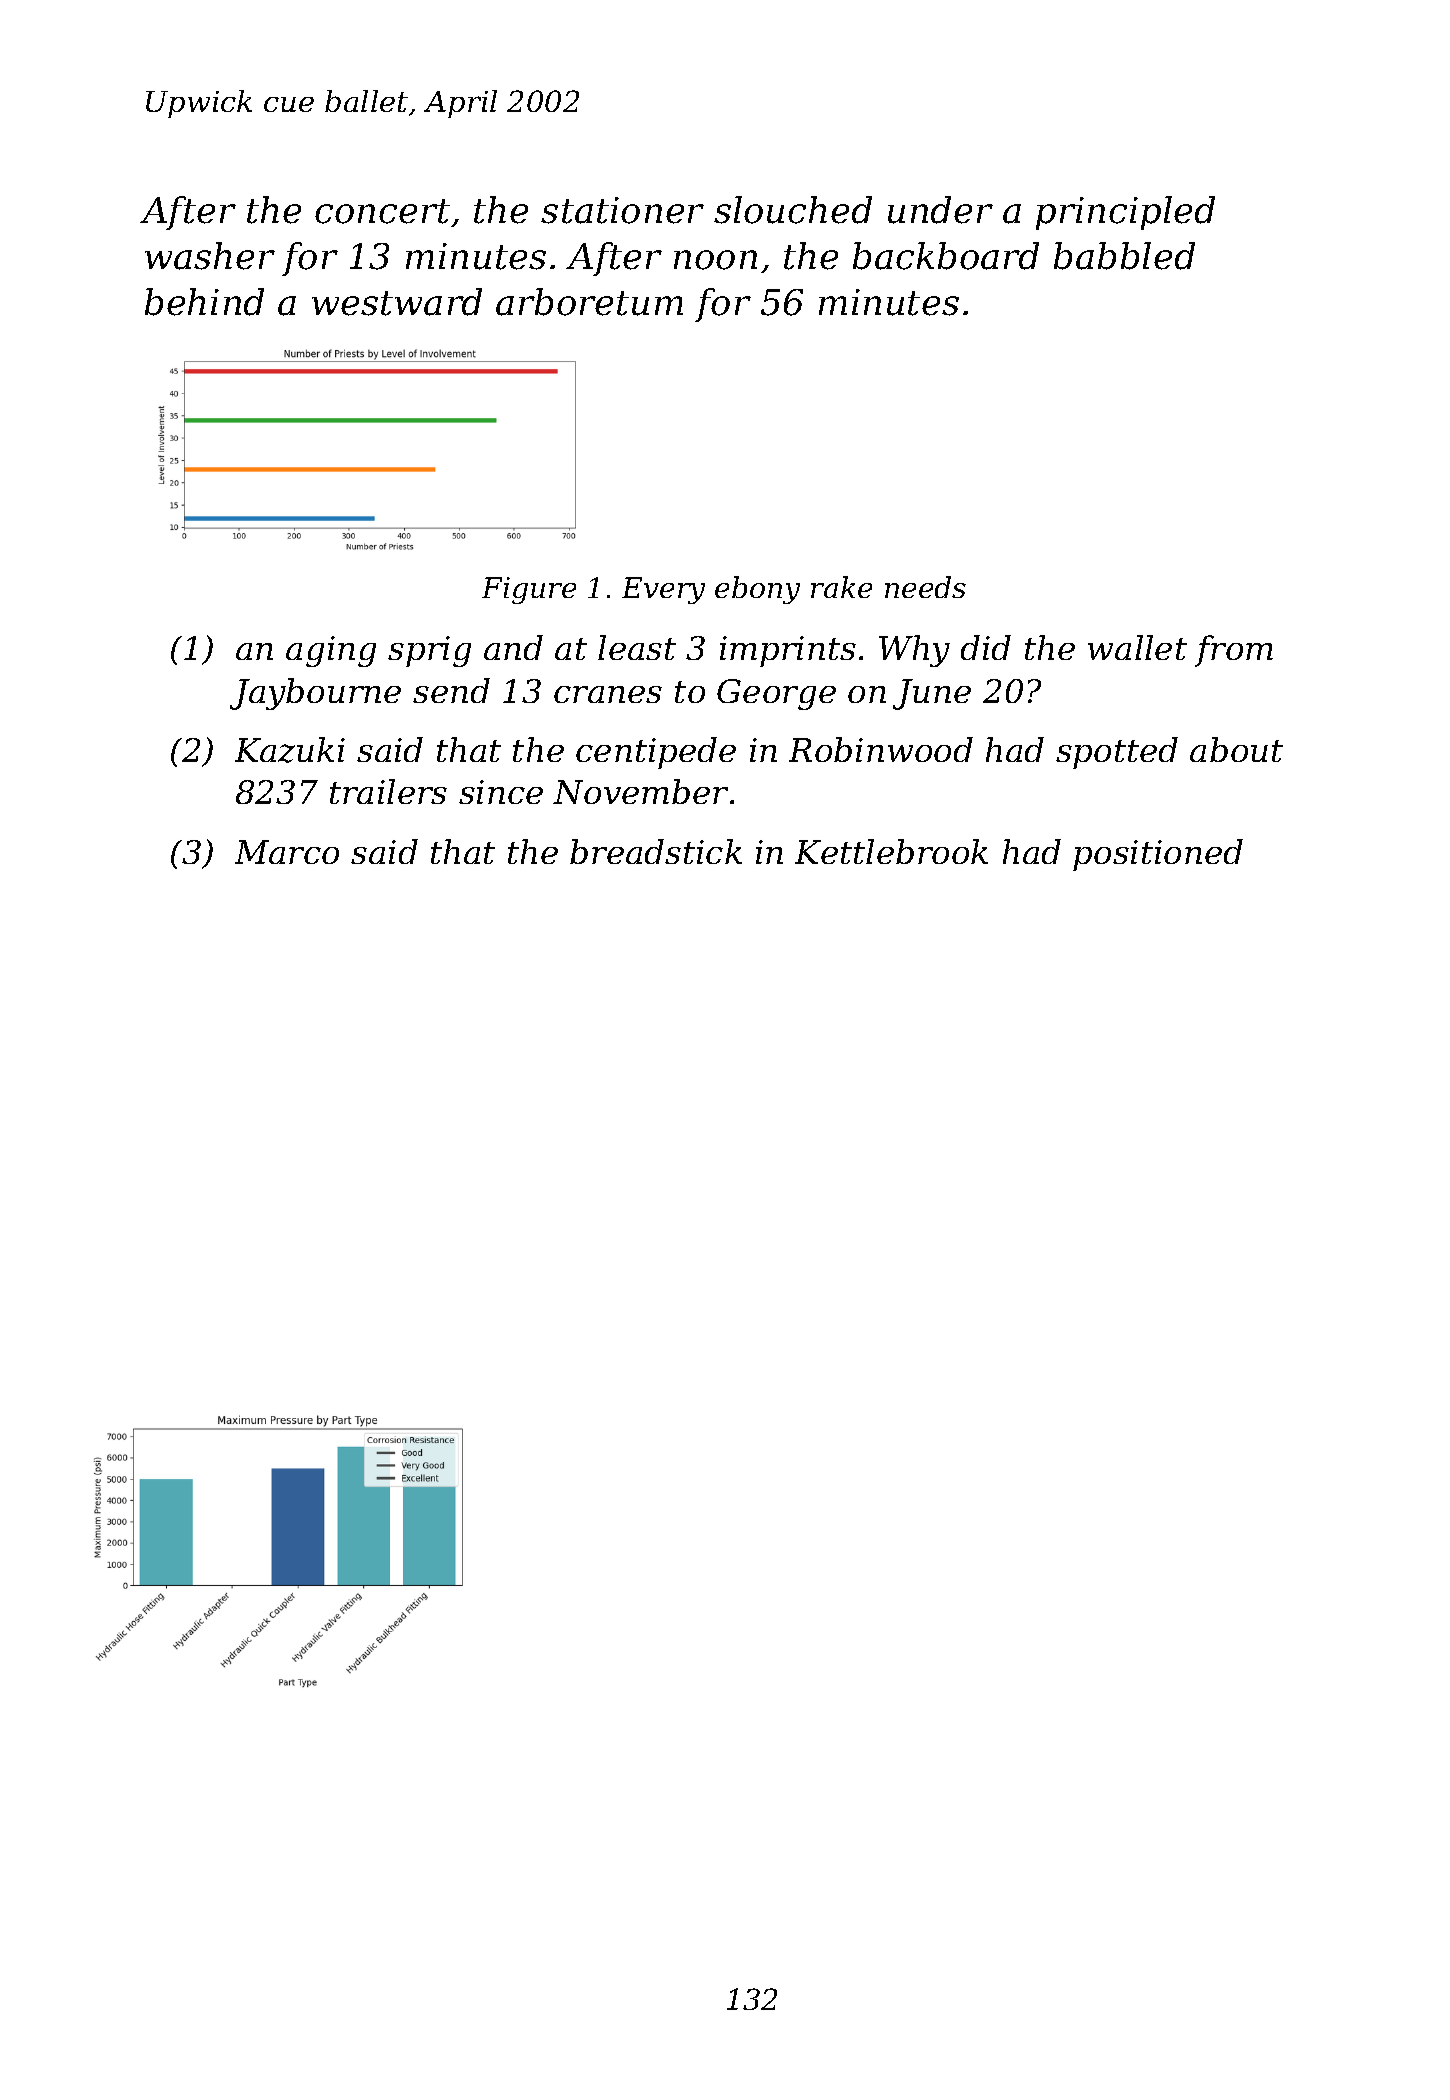  What do you see at coordinates (946, 256) in the document?
I see `backboard` at bounding box center [946, 256].
